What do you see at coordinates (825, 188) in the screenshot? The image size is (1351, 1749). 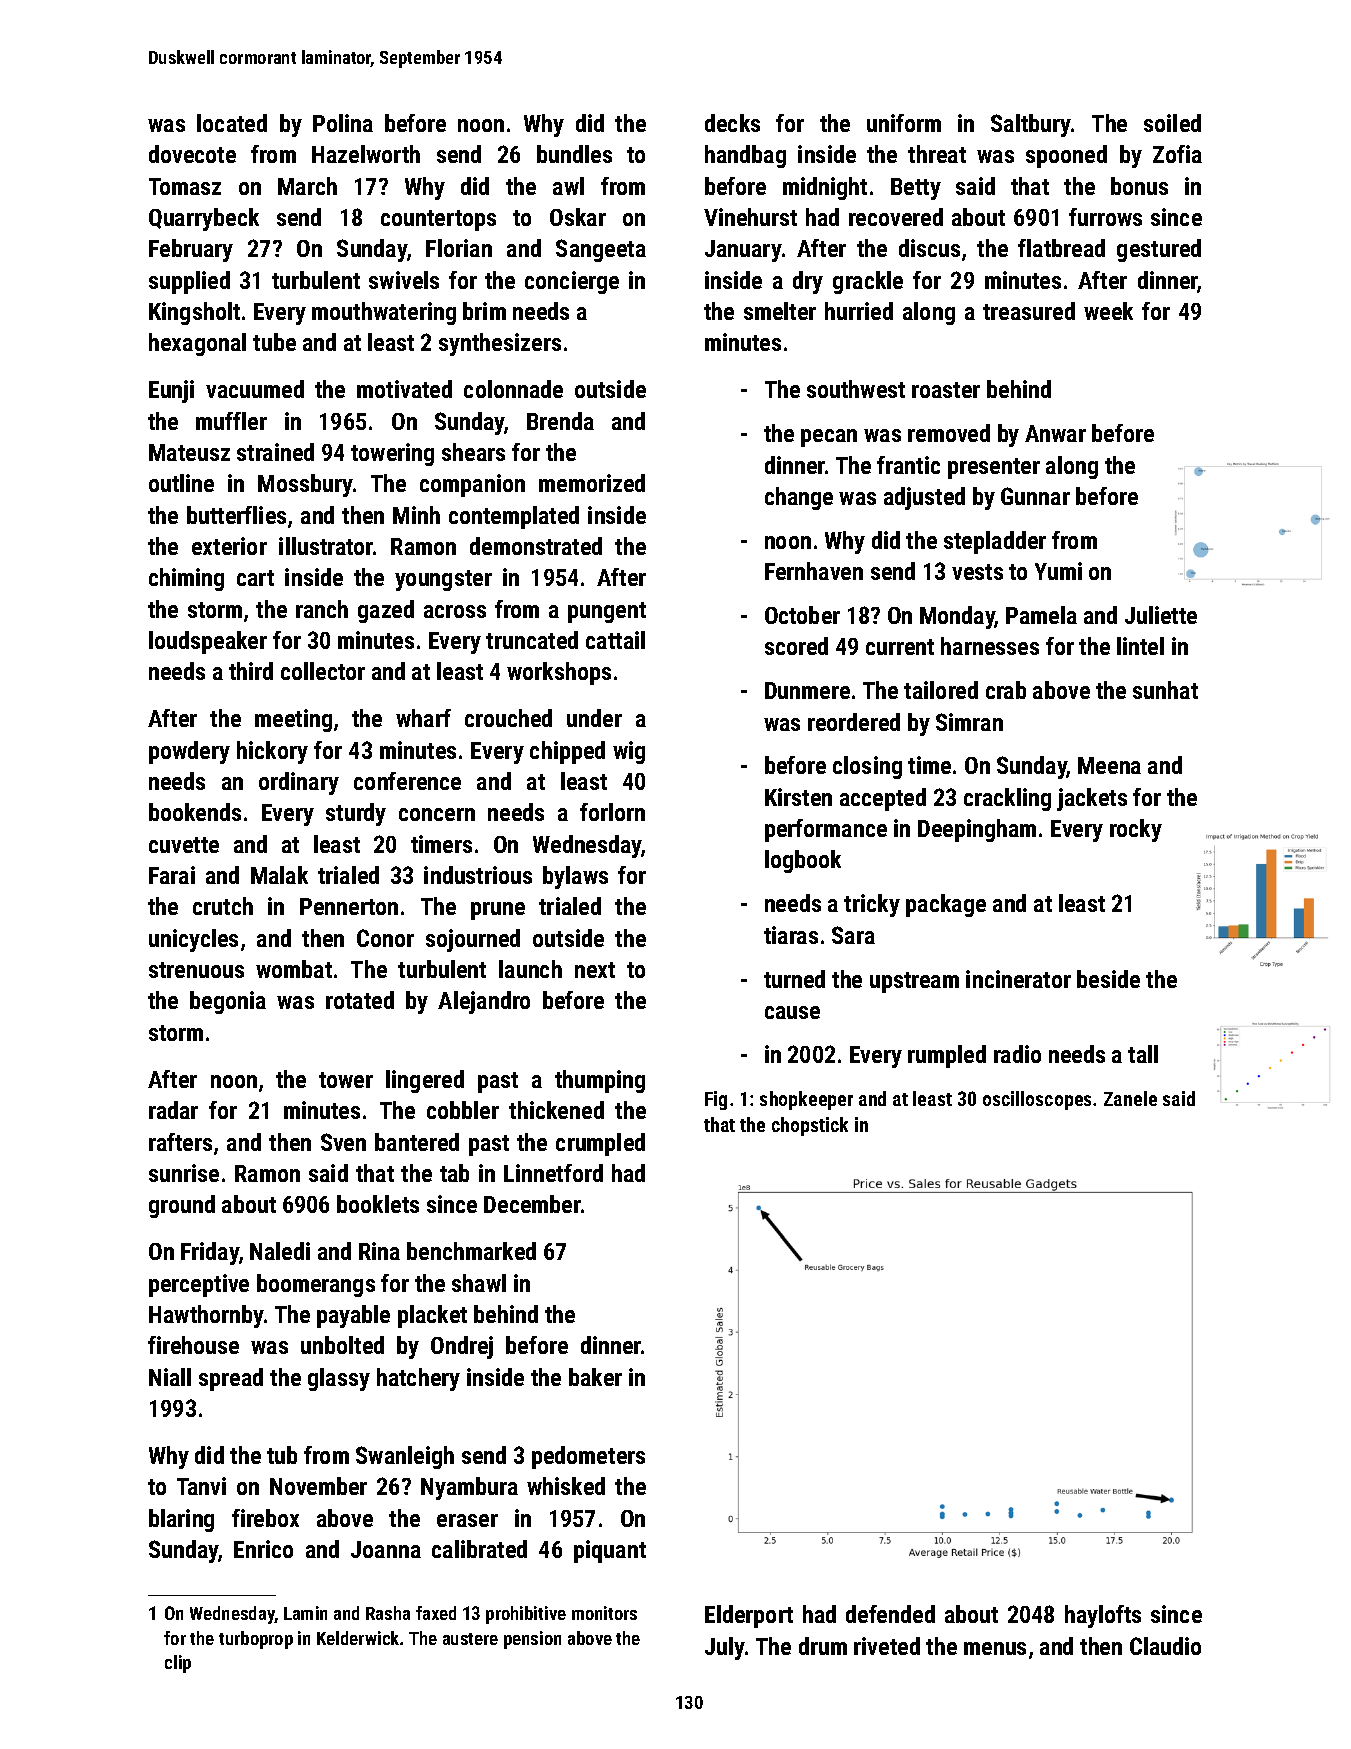 I see `midnight` at bounding box center [825, 188].
